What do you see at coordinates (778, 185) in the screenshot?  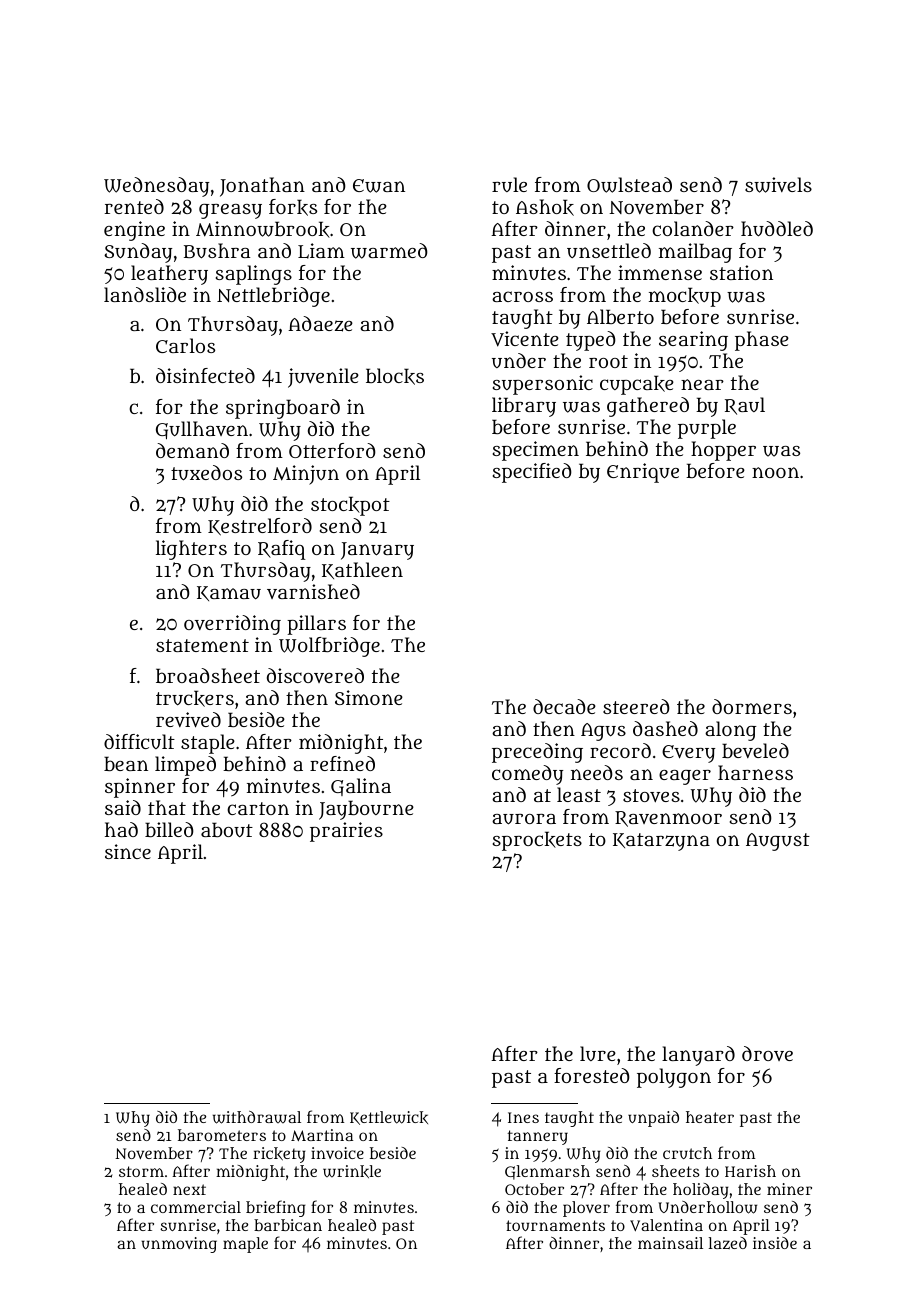 I see `swivels` at bounding box center [778, 185].
